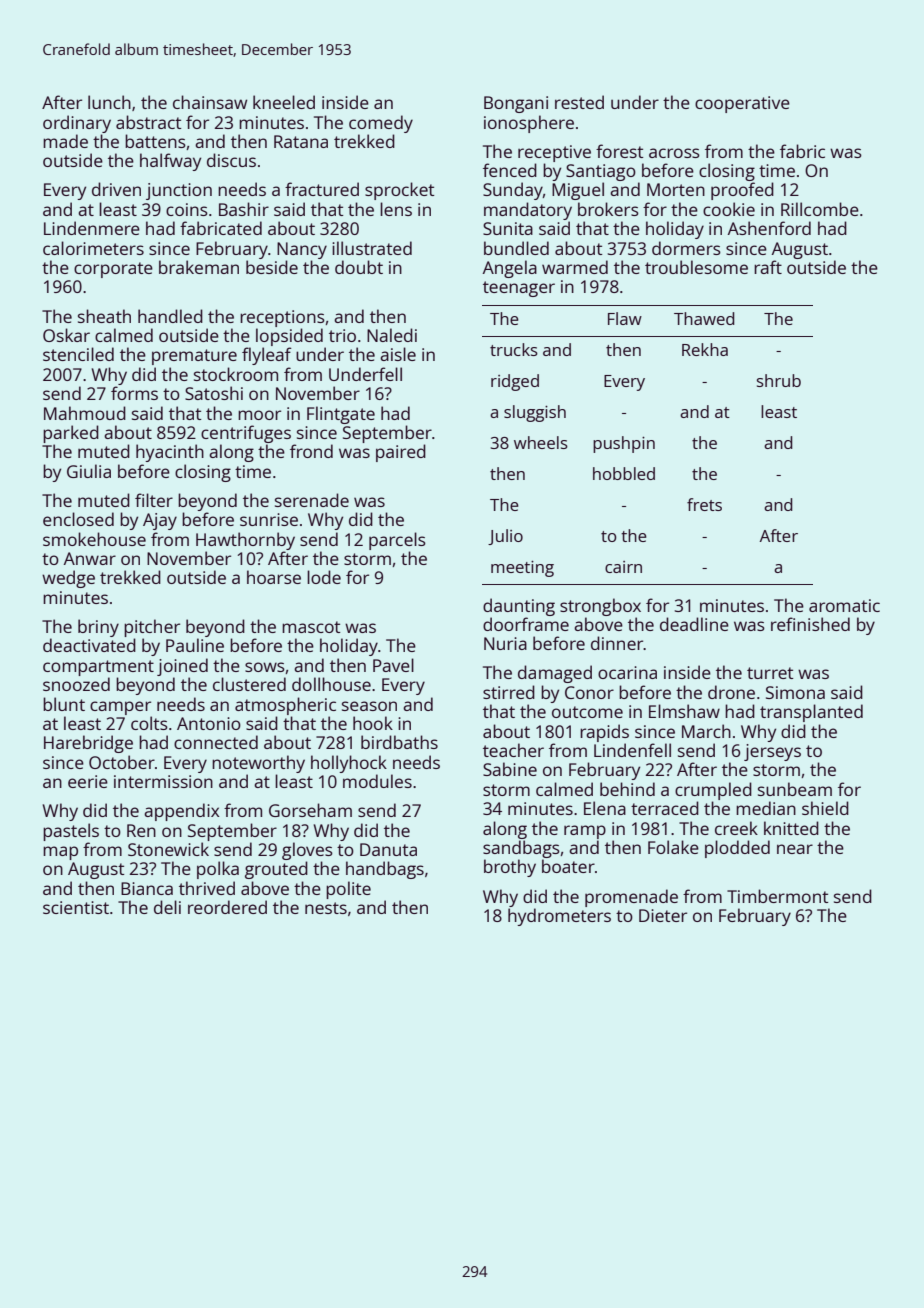 The width and height of the image is (924, 1308). What do you see at coordinates (663, 915) in the image?
I see `Dieter` at bounding box center [663, 915].
